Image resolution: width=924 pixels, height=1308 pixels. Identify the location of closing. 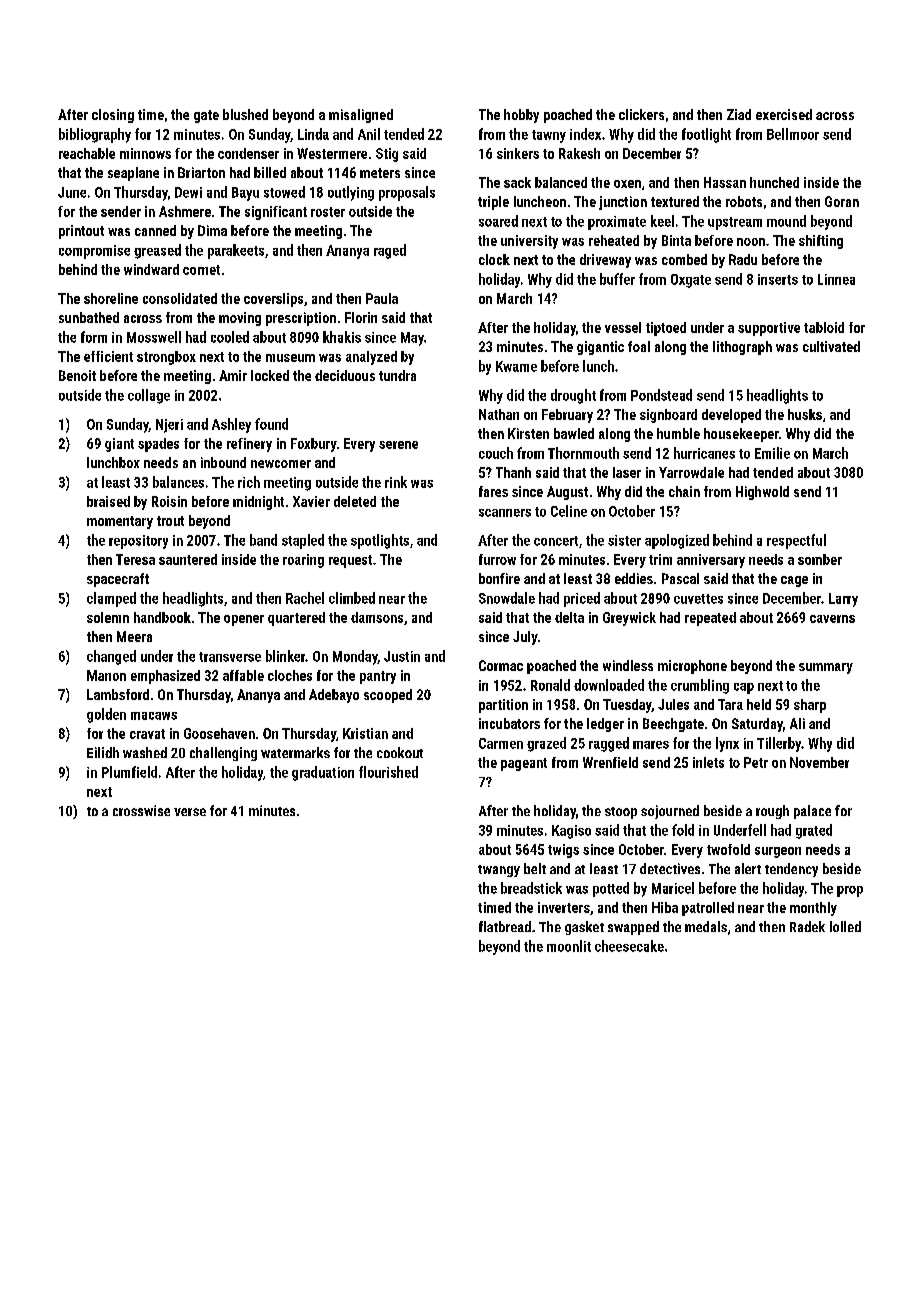
(113, 116).
